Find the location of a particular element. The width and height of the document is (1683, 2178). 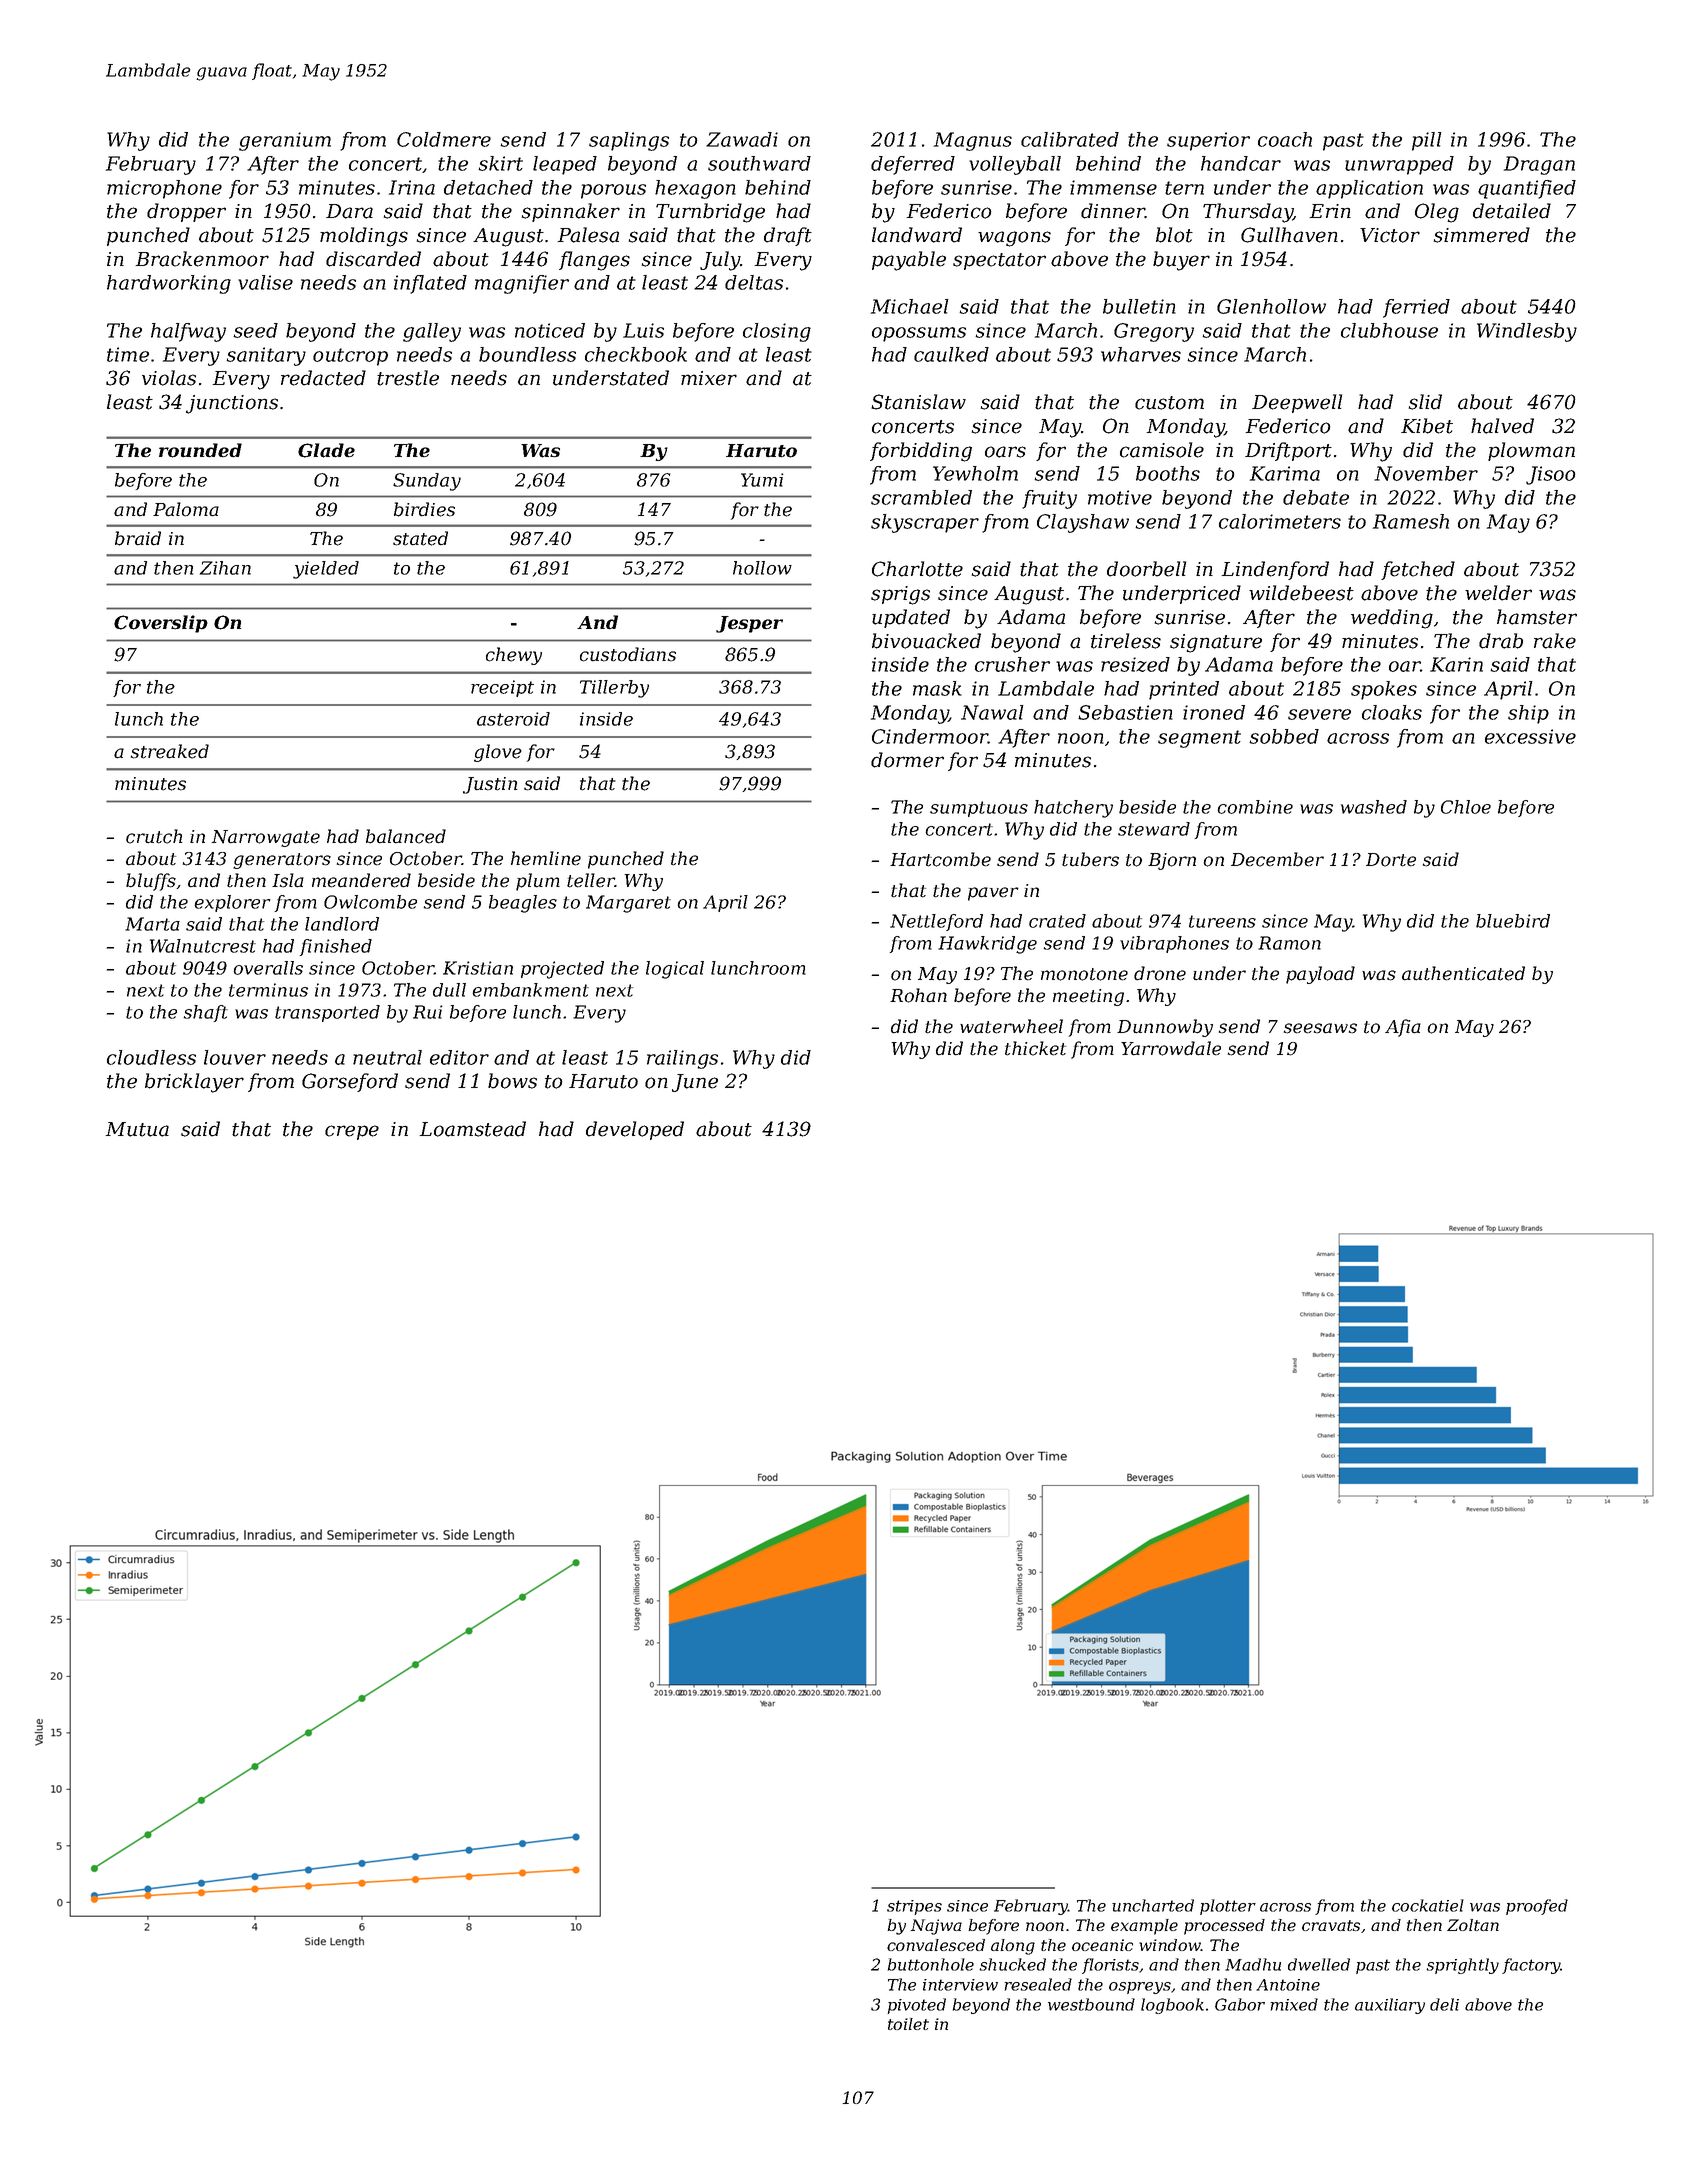

Deepwell is located at coordinates (1297, 403).
